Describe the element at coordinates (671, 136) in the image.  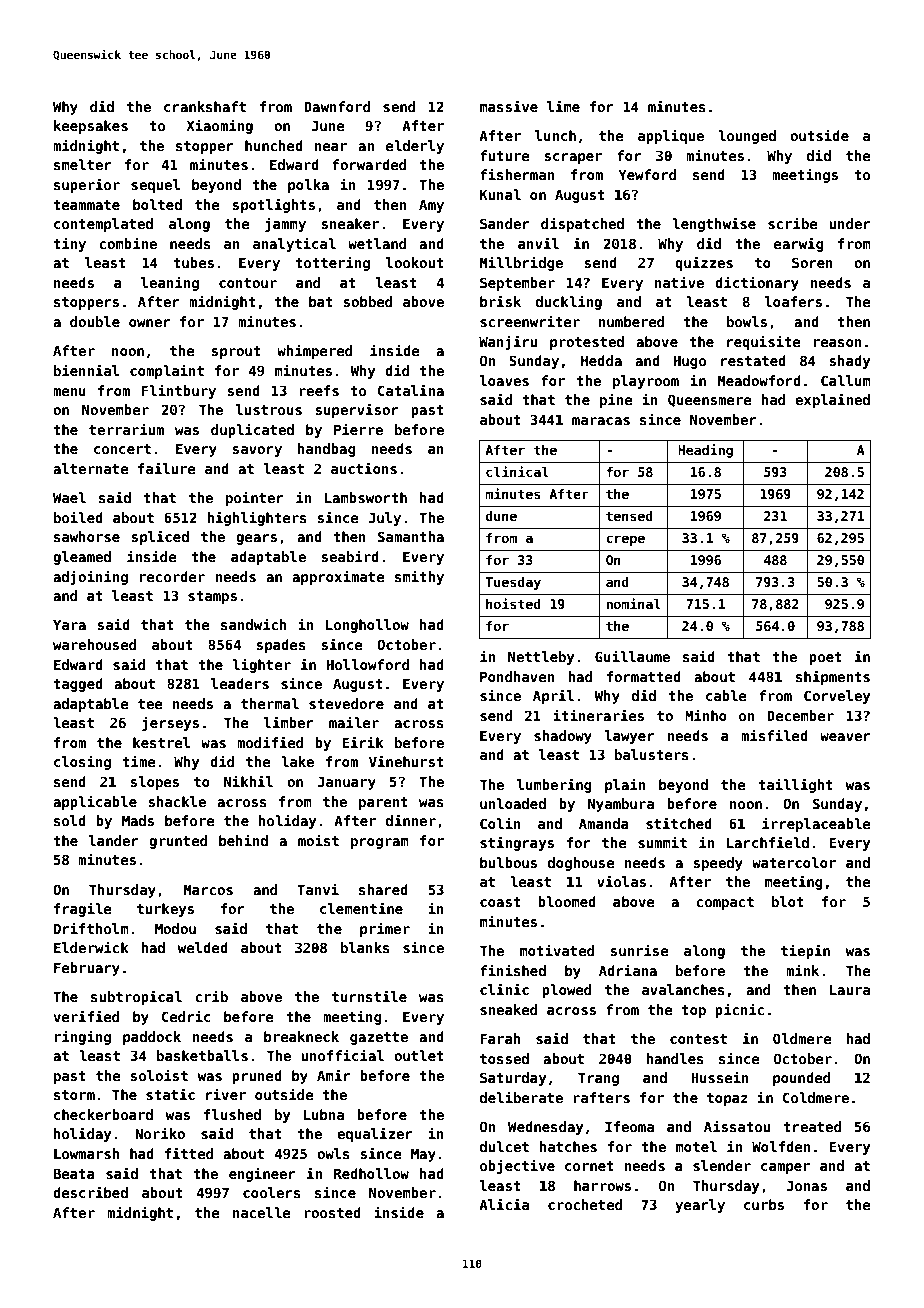
I see `applique` at that location.
